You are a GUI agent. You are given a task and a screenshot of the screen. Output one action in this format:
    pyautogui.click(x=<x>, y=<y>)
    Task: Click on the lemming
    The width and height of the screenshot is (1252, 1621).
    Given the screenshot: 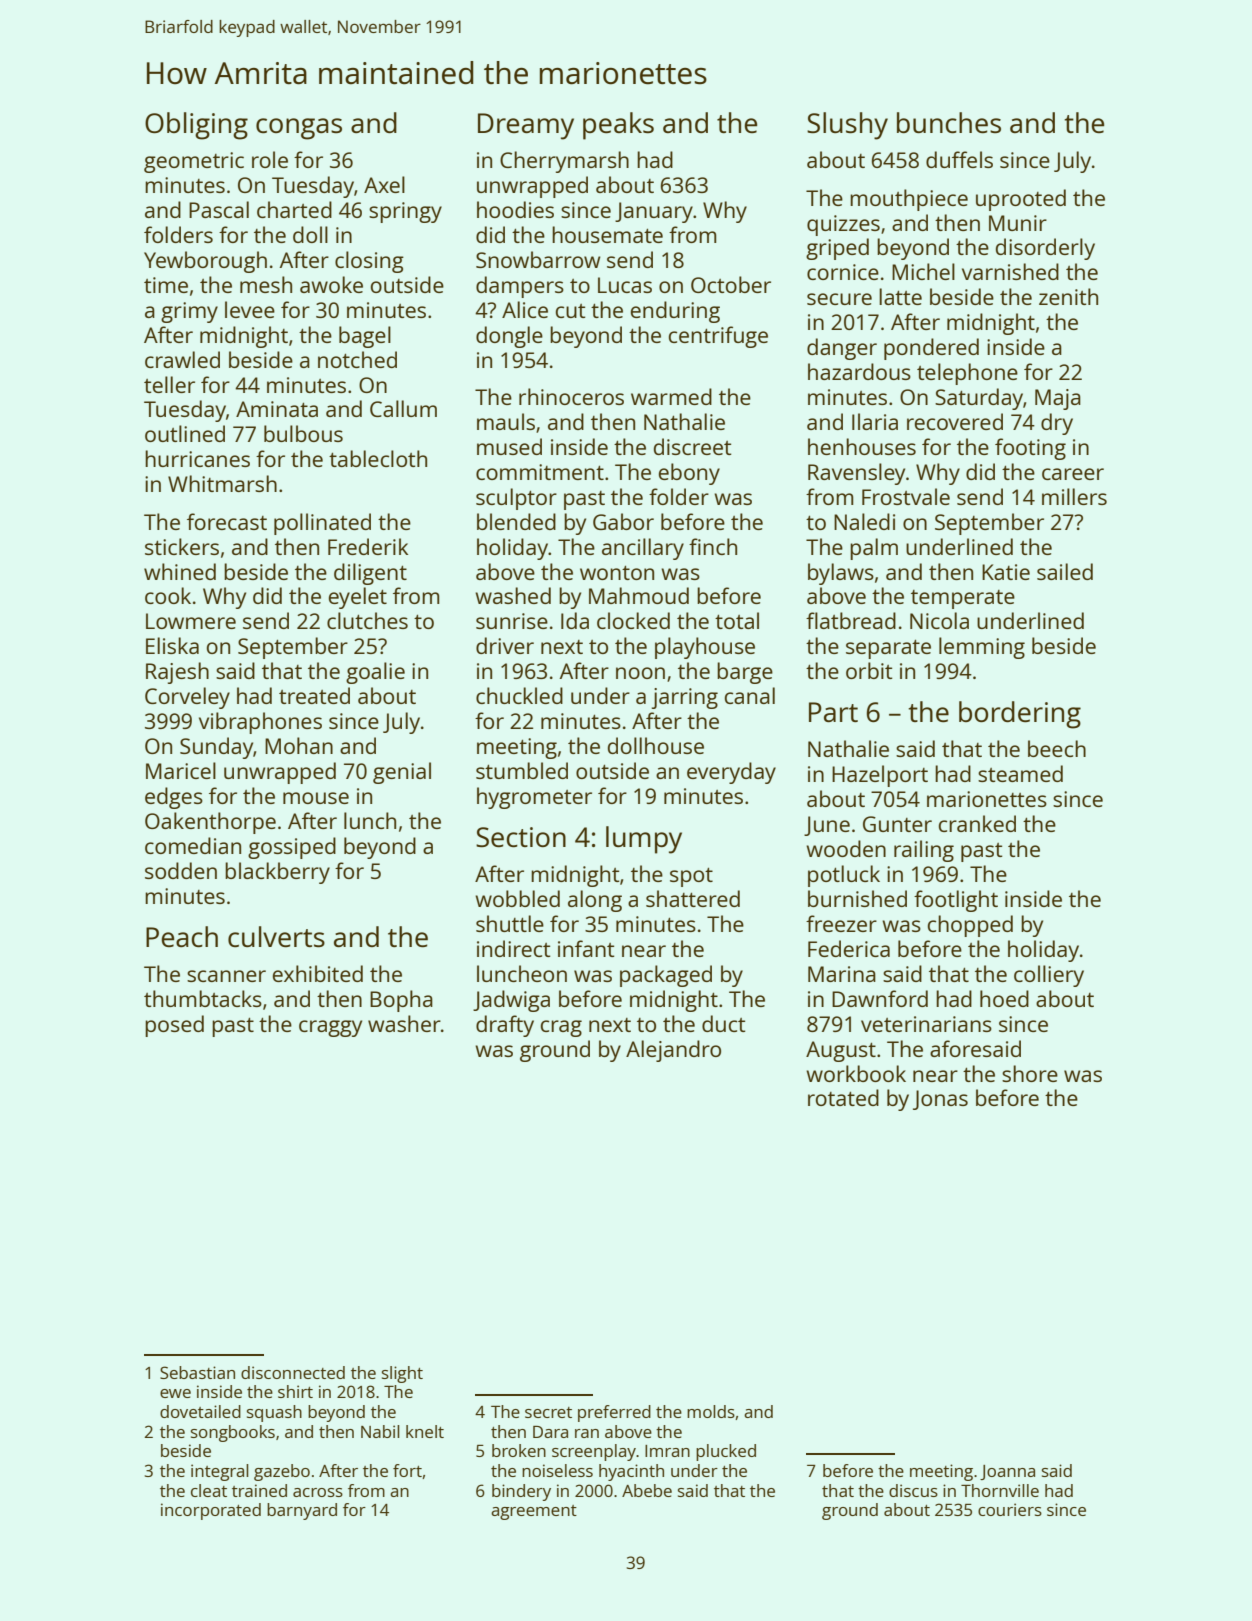 What is the action you would take?
    pyautogui.click(x=982, y=648)
